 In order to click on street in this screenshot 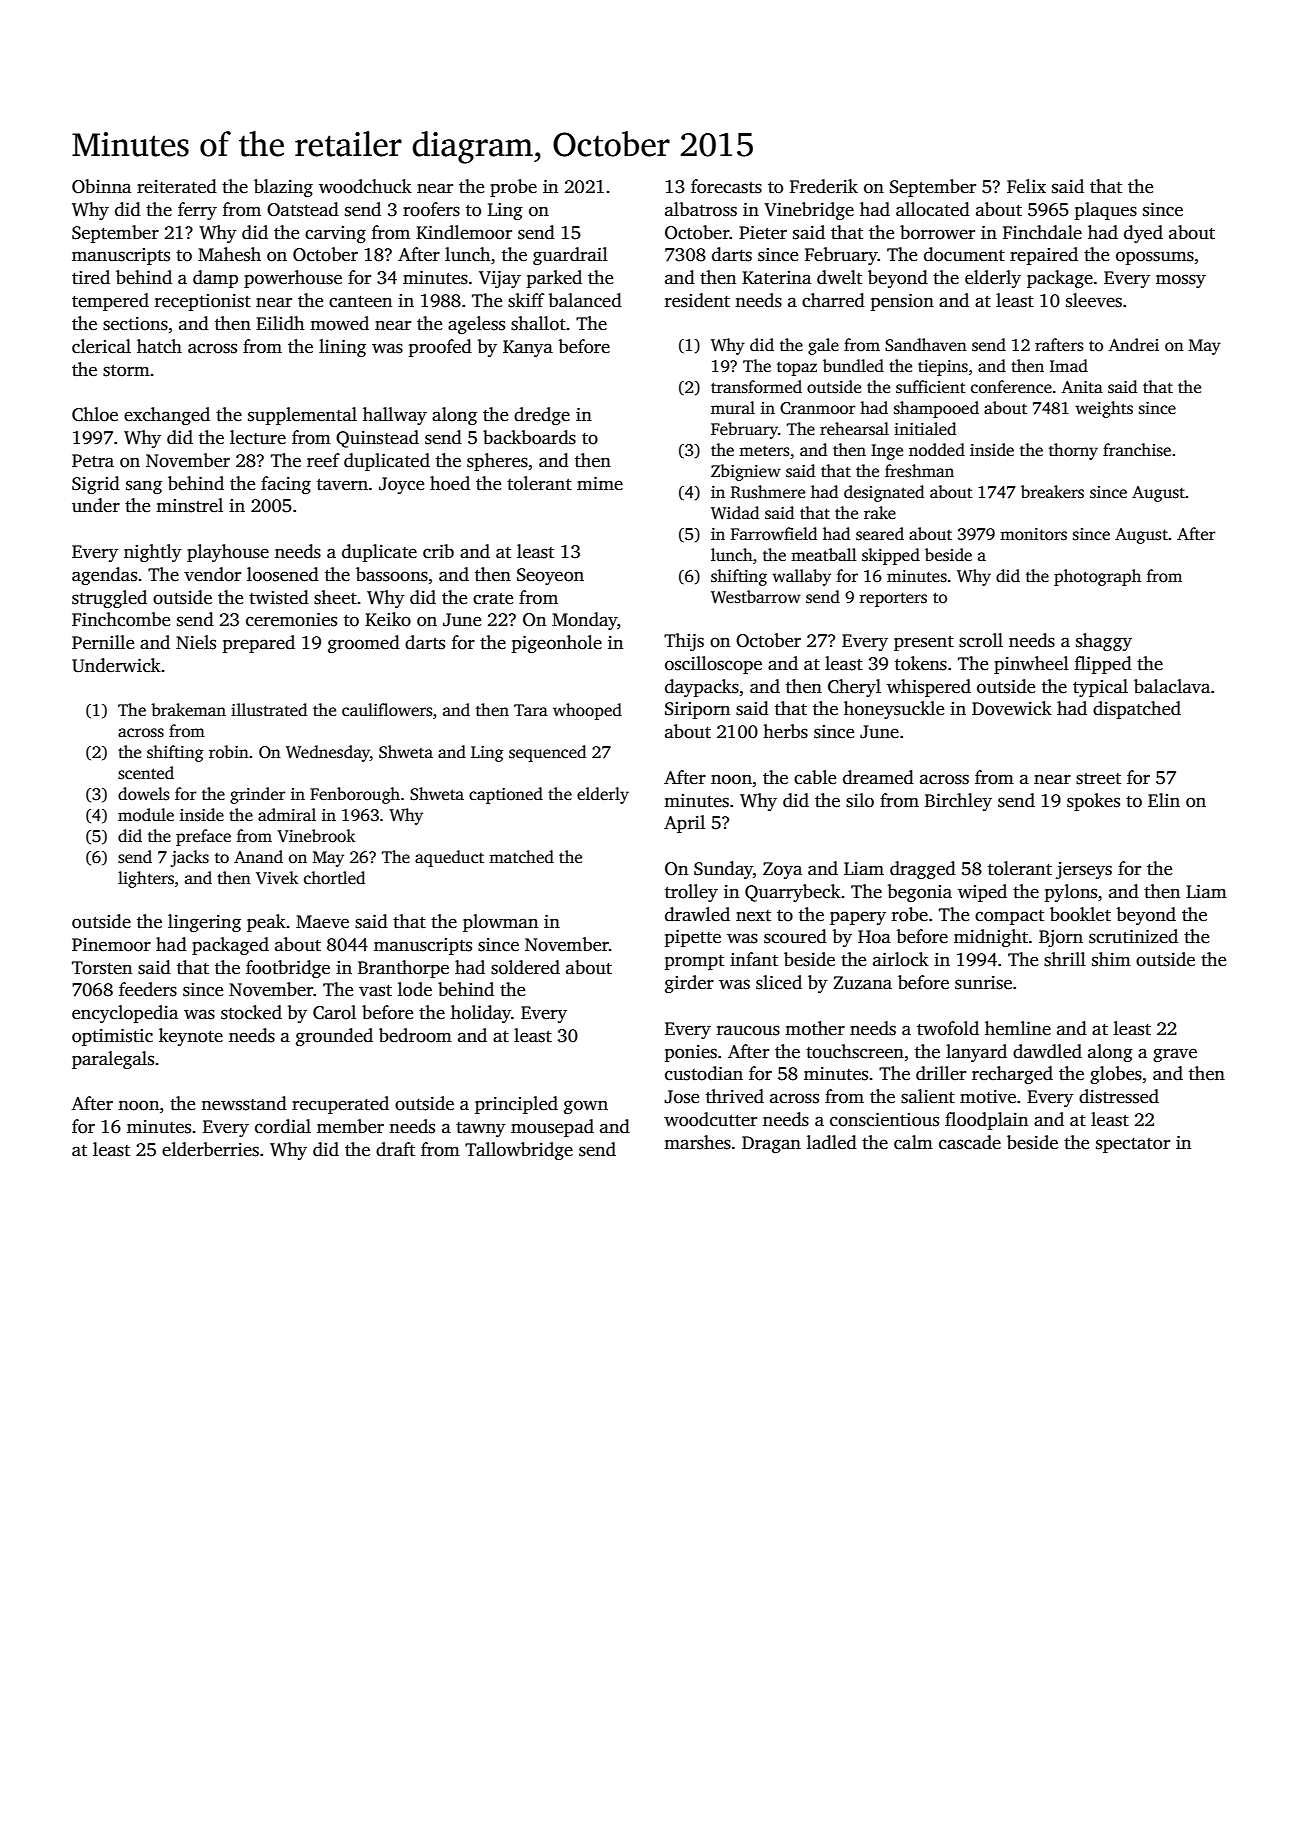, I will do `click(1098, 779)`.
